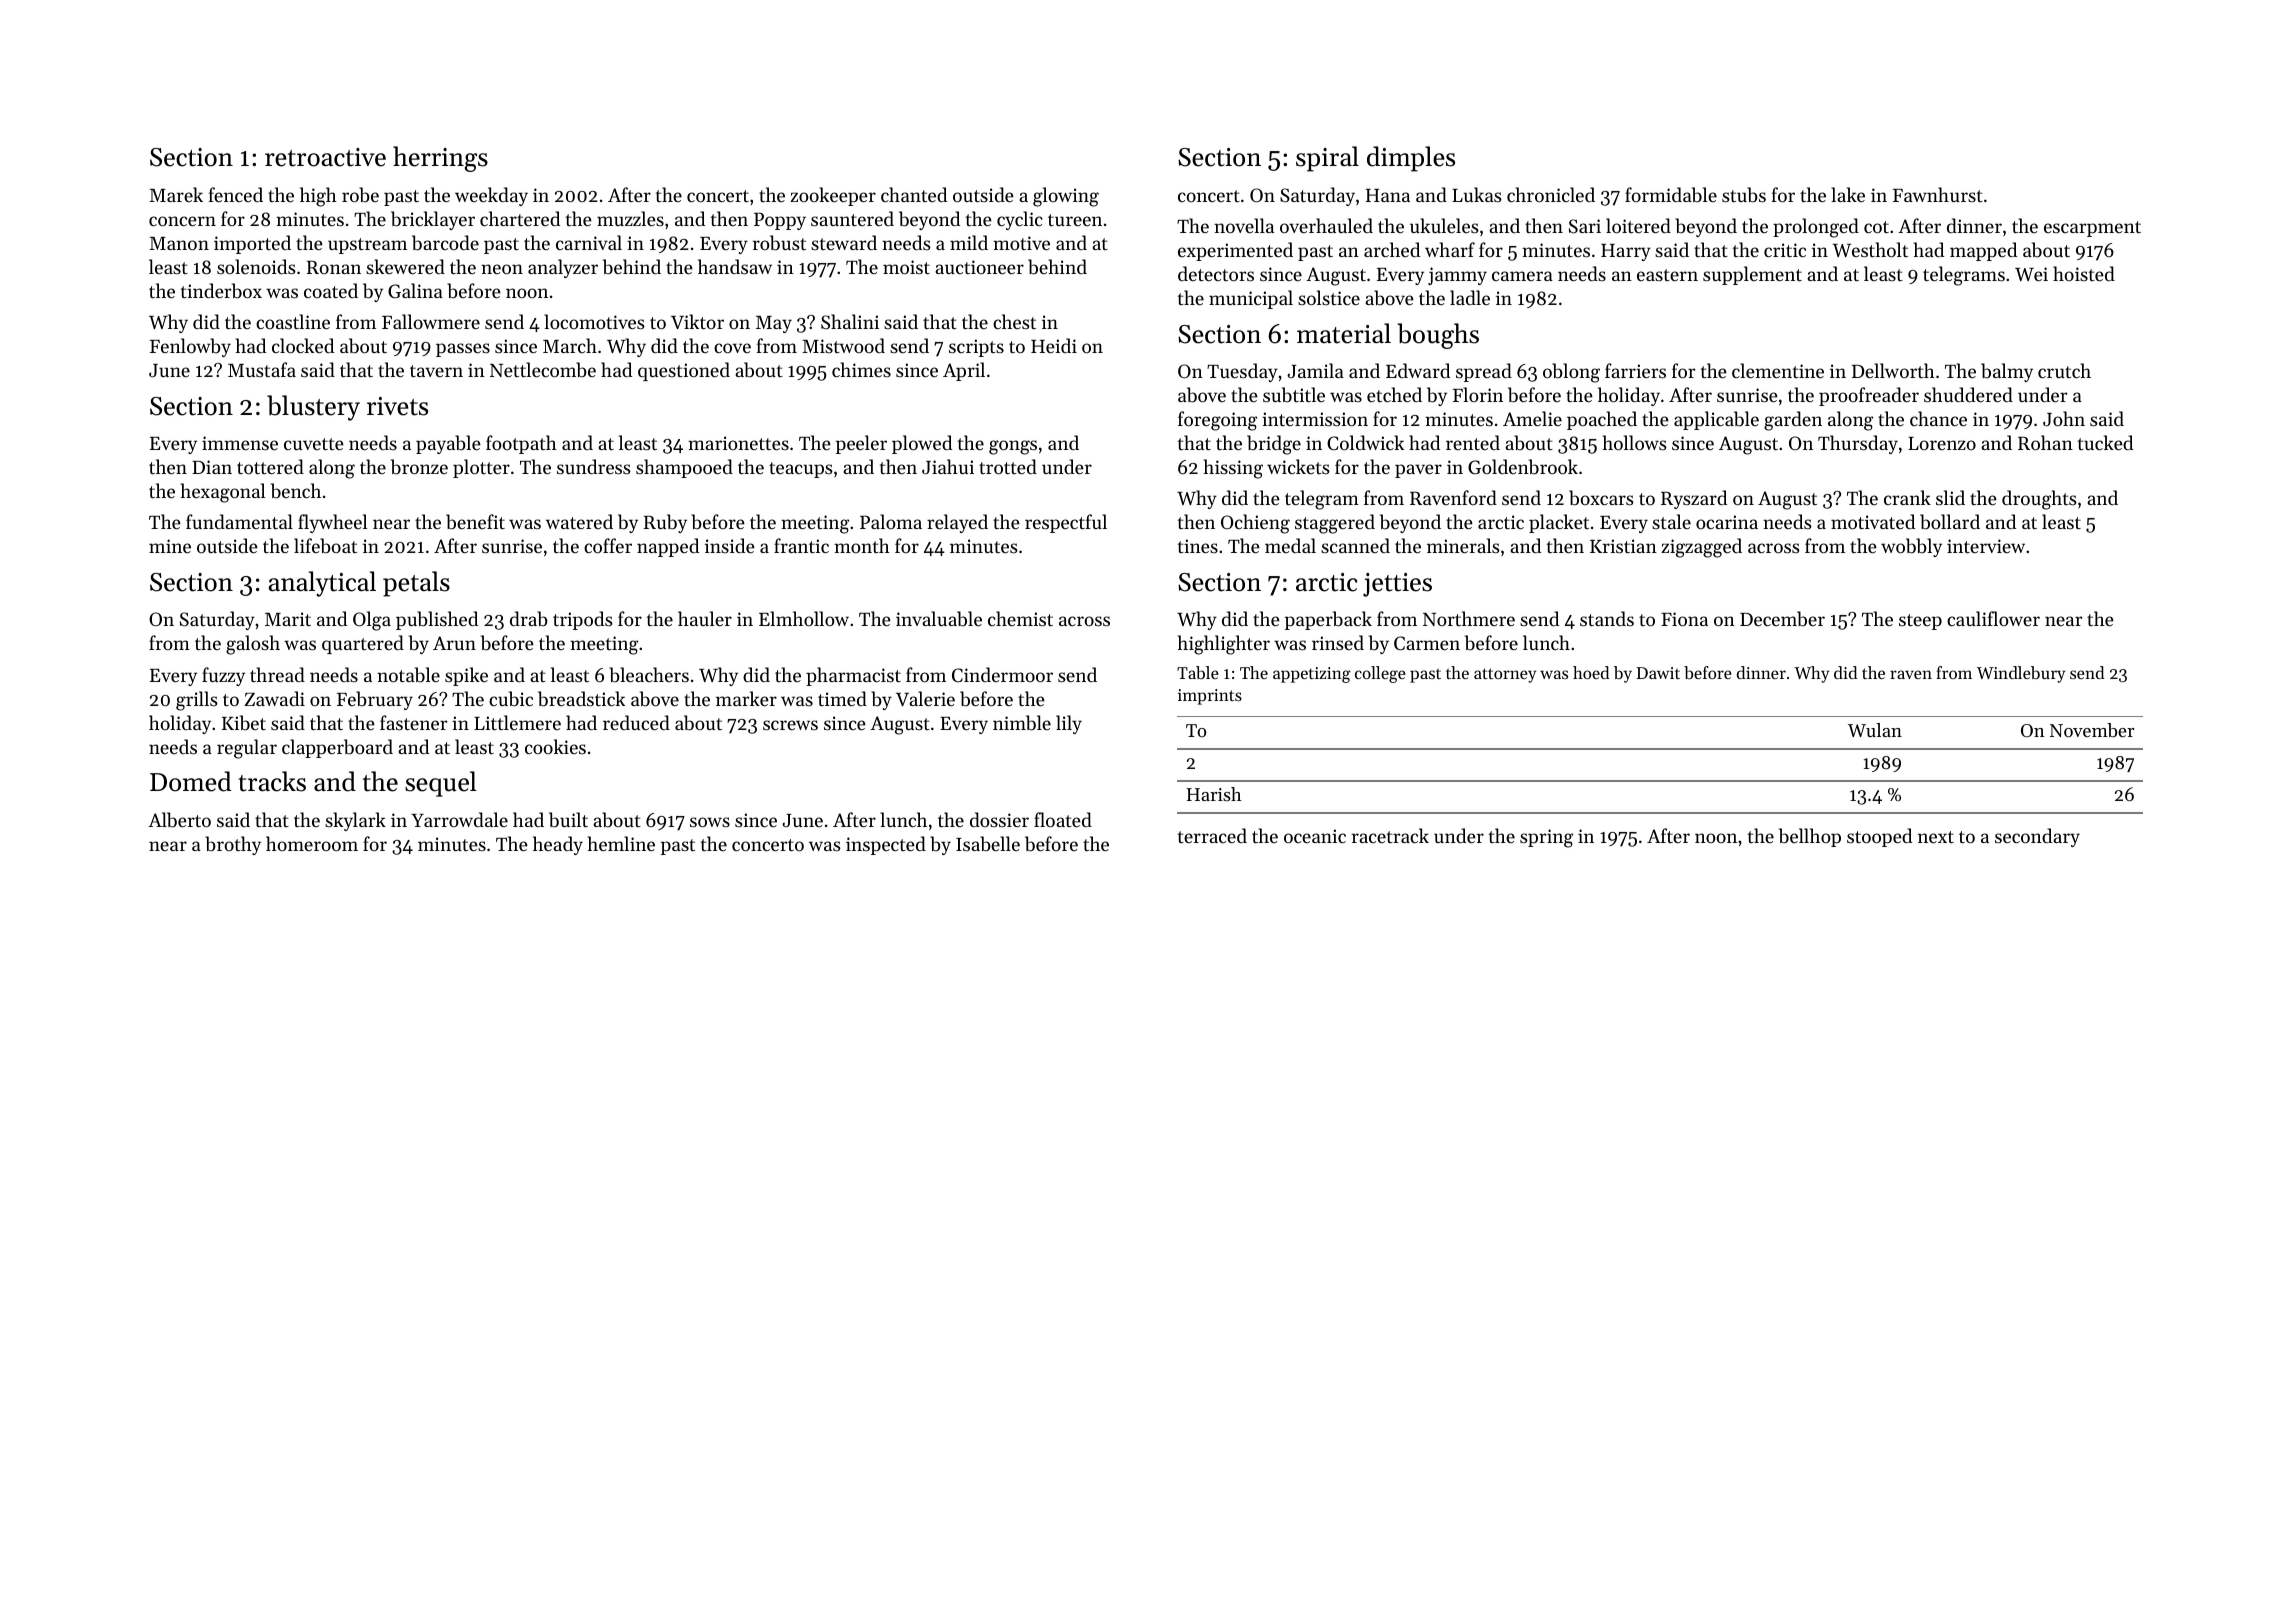  Describe the element at coordinates (517, 722) in the image. I see `Littlemere` at that location.
